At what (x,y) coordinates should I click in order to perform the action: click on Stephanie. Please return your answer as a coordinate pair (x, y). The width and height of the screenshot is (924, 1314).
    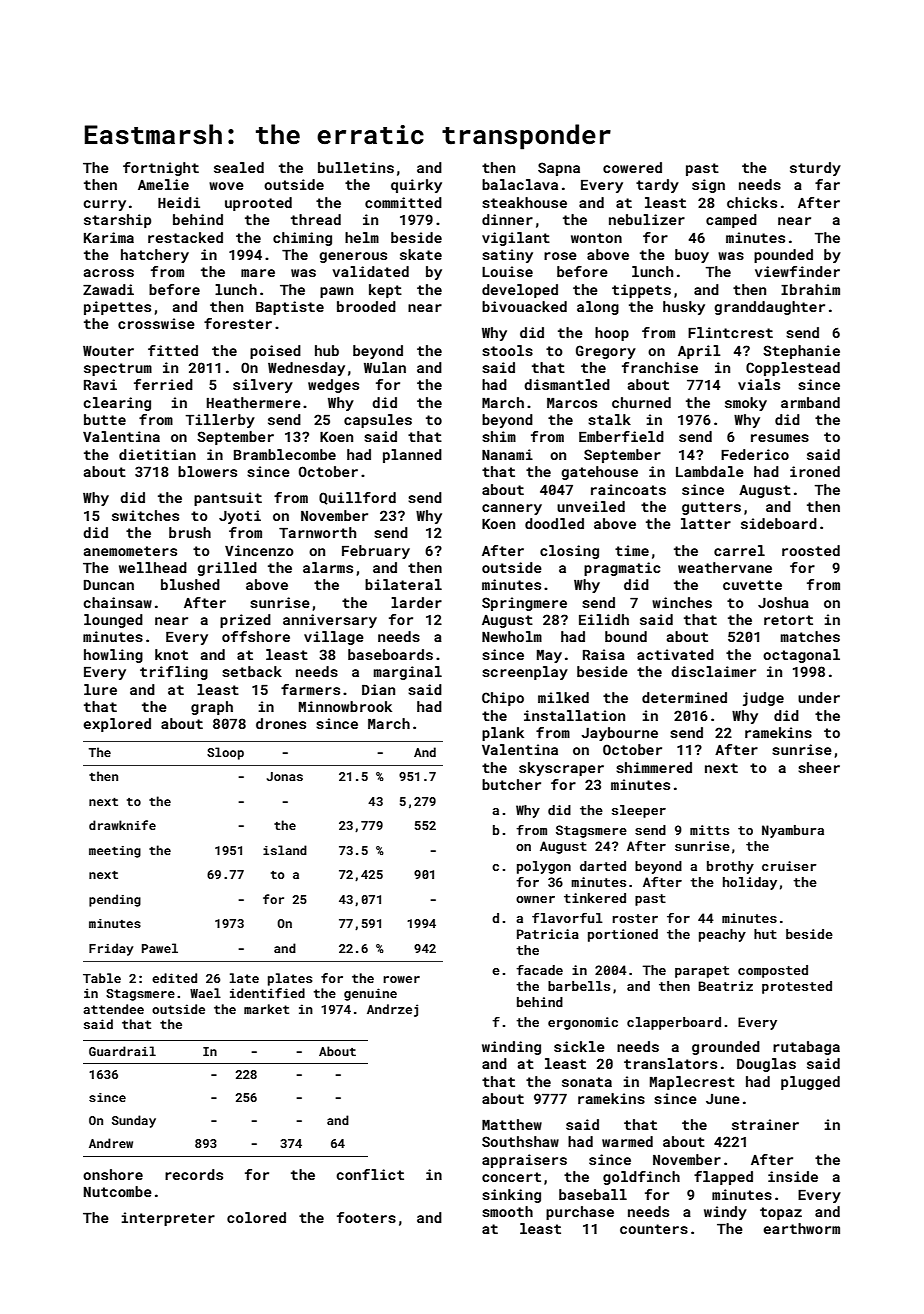
    Looking at the image, I should click on (801, 352).
